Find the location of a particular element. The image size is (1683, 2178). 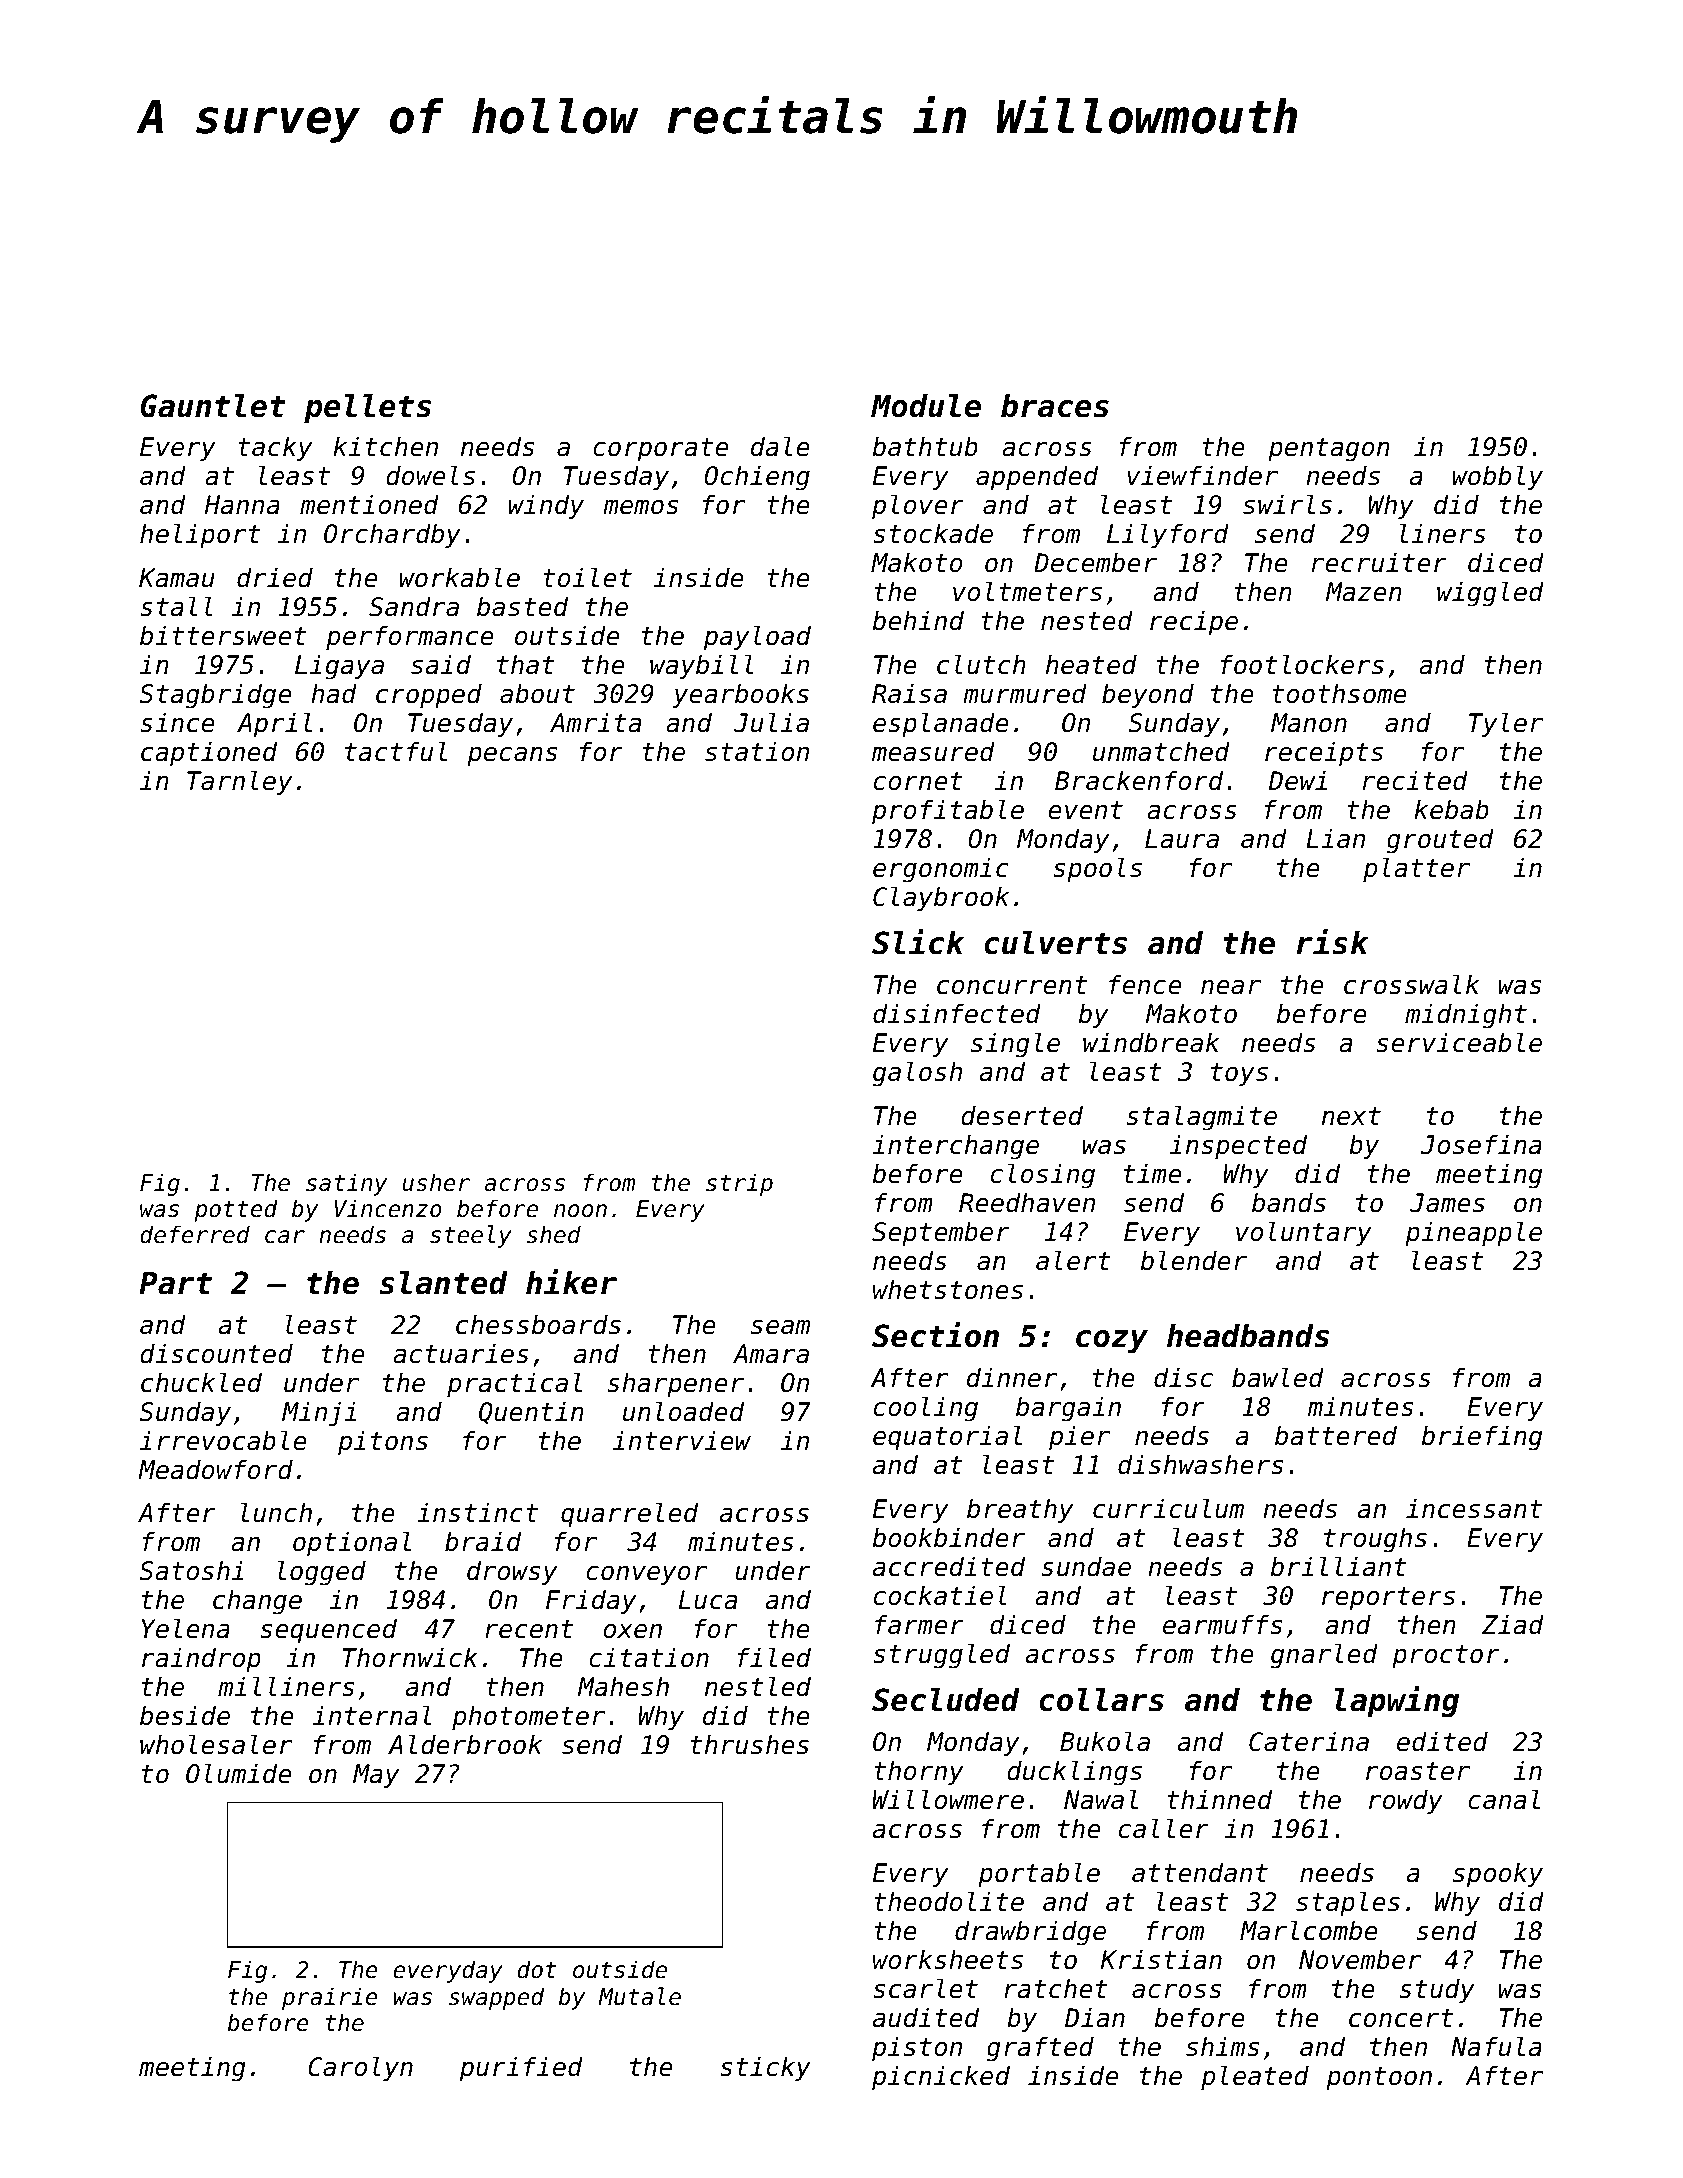

prairie is located at coordinates (330, 1998).
